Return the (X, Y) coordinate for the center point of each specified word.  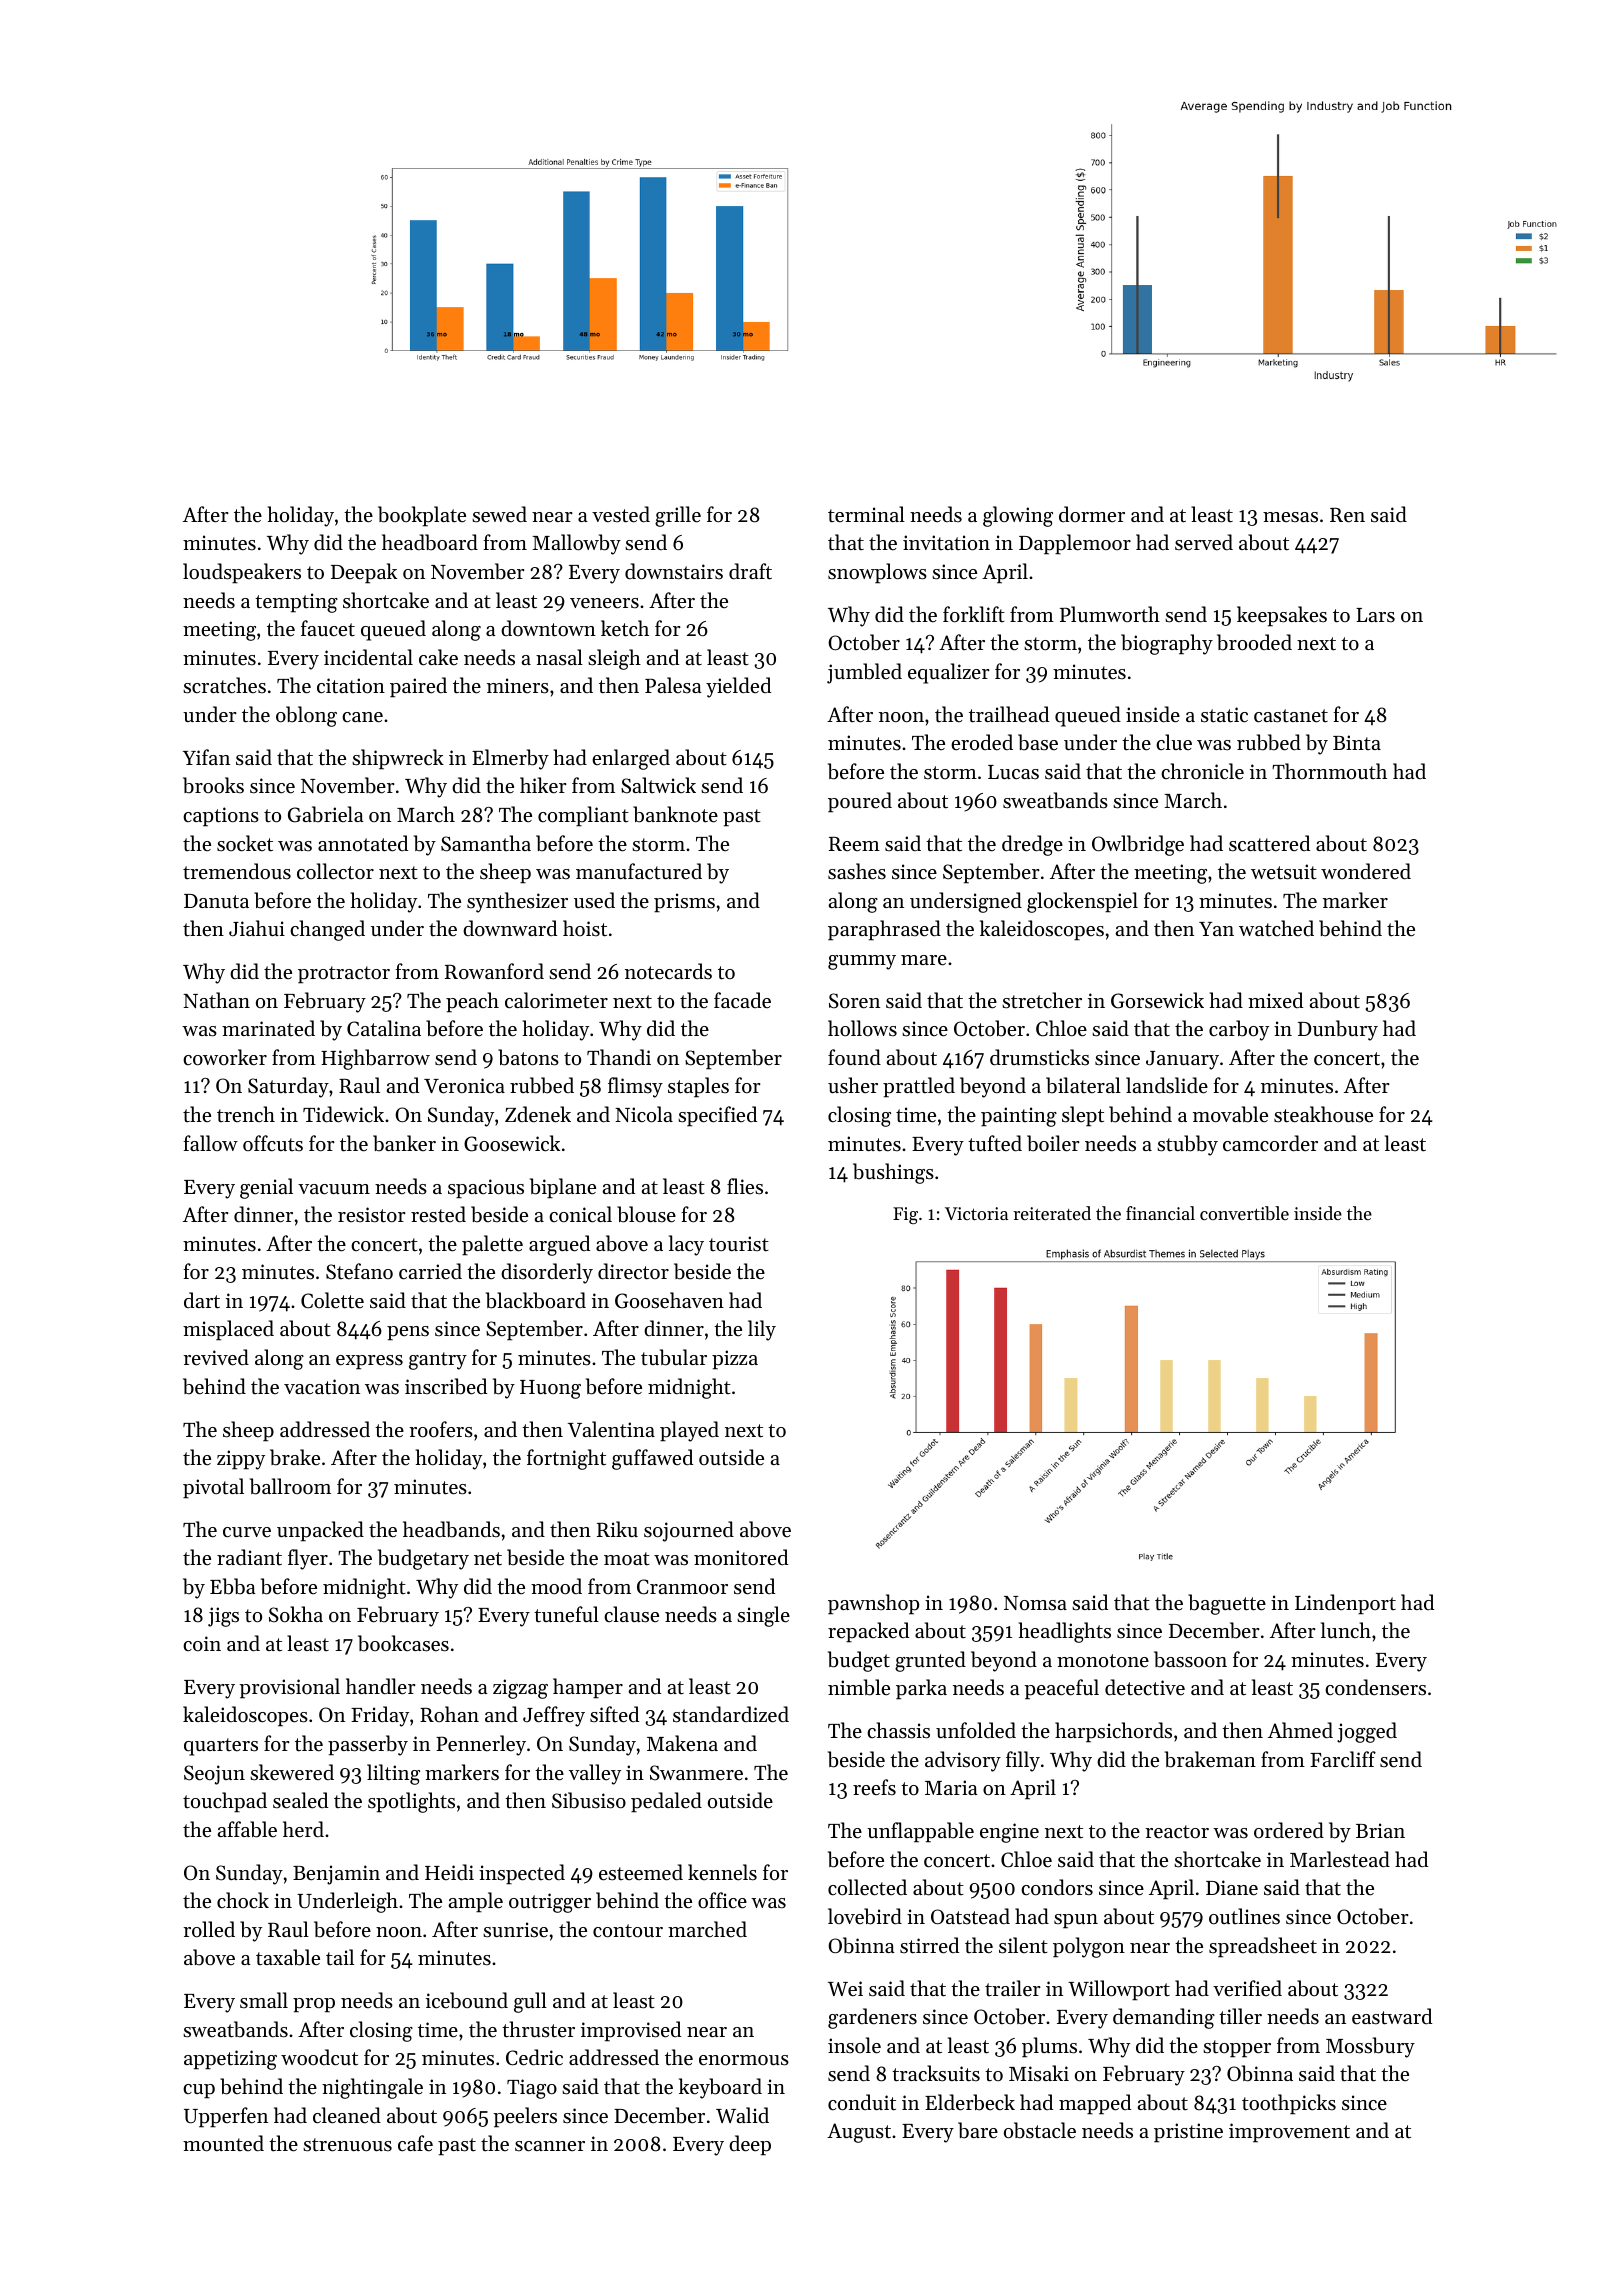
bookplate (422, 516)
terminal (866, 514)
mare (924, 960)
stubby (1187, 1145)
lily (762, 1330)
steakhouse (1323, 1114)
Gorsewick (1157, 1000)
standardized (731, 1714)
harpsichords (1113, 1732)
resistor (372, 1215)
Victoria (976, 1213)
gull (530, 2002)
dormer (1092, 514)
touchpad (225, 1802)
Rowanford (494, 971)
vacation (322, 1387)
